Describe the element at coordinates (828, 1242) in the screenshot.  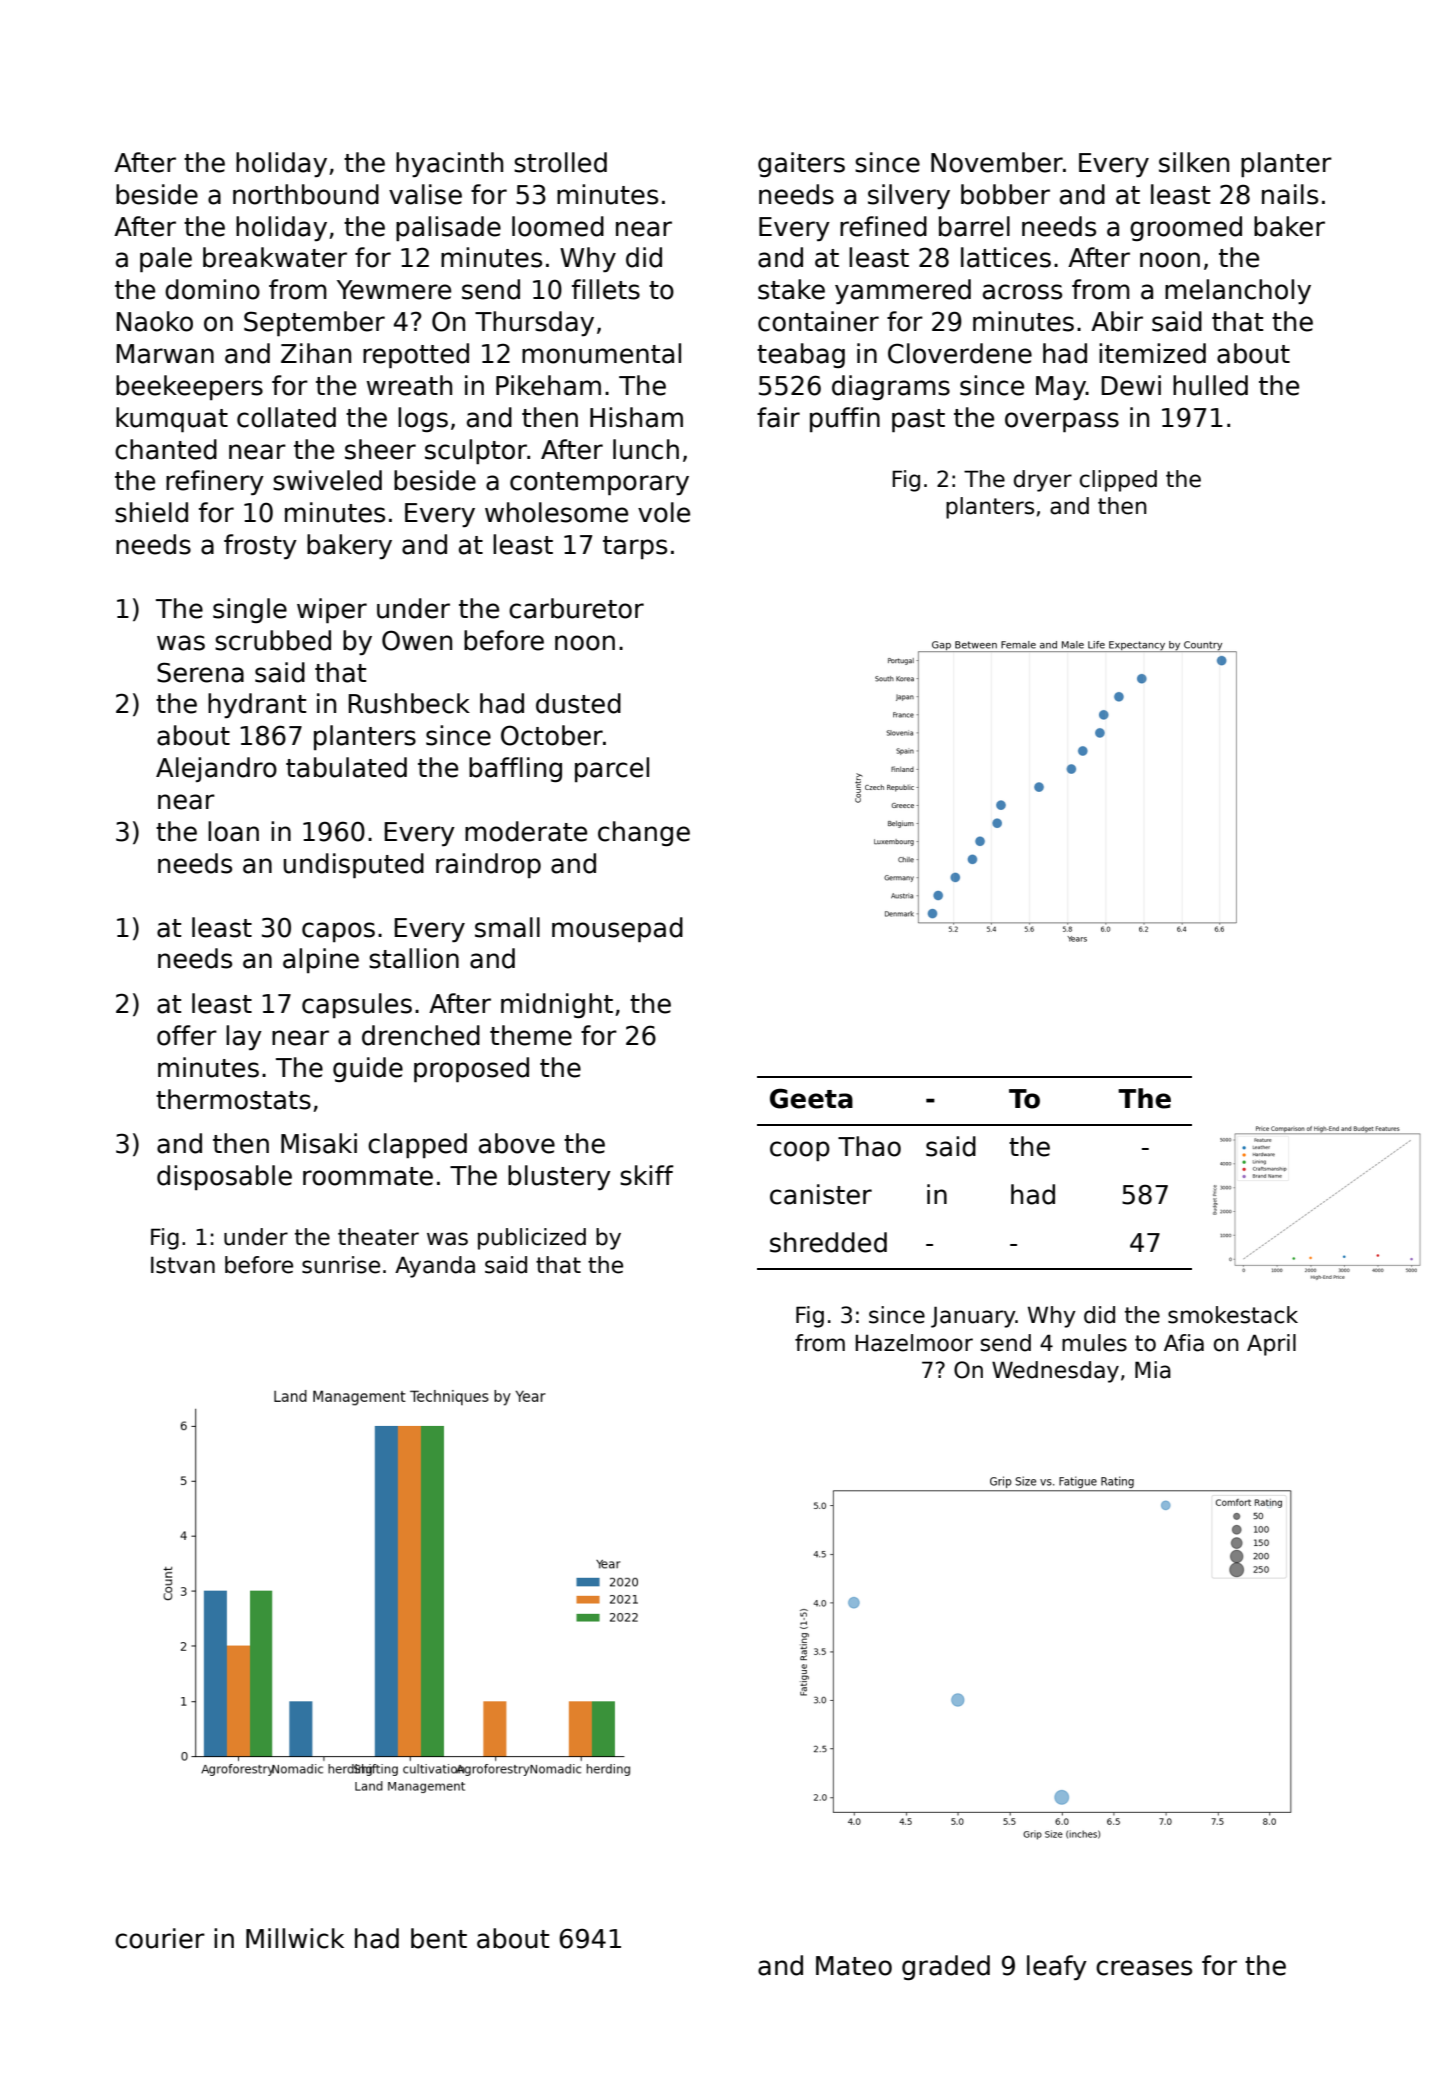
I see `shredded` at that location.
